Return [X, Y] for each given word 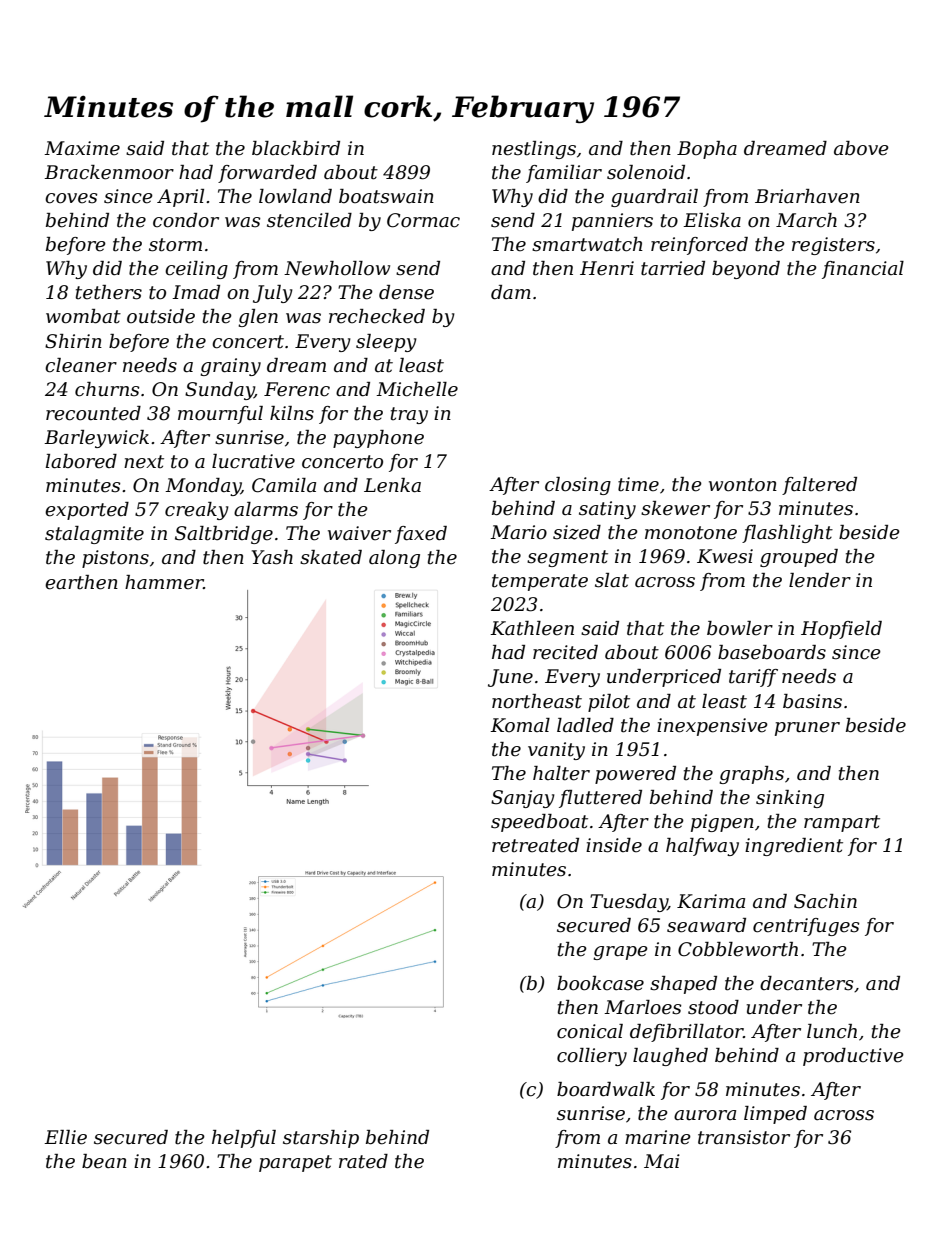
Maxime [82, 148]
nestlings [534, 150]
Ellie [65, 1137]
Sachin [825, 901]
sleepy [386, 343]
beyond [746, 270]
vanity [556, 751]
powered [635, 775]
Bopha [707, 150]
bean [104, 1161]
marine [658, 1137]
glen [258, 318]
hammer [164, 582]
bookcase [600, 983]
